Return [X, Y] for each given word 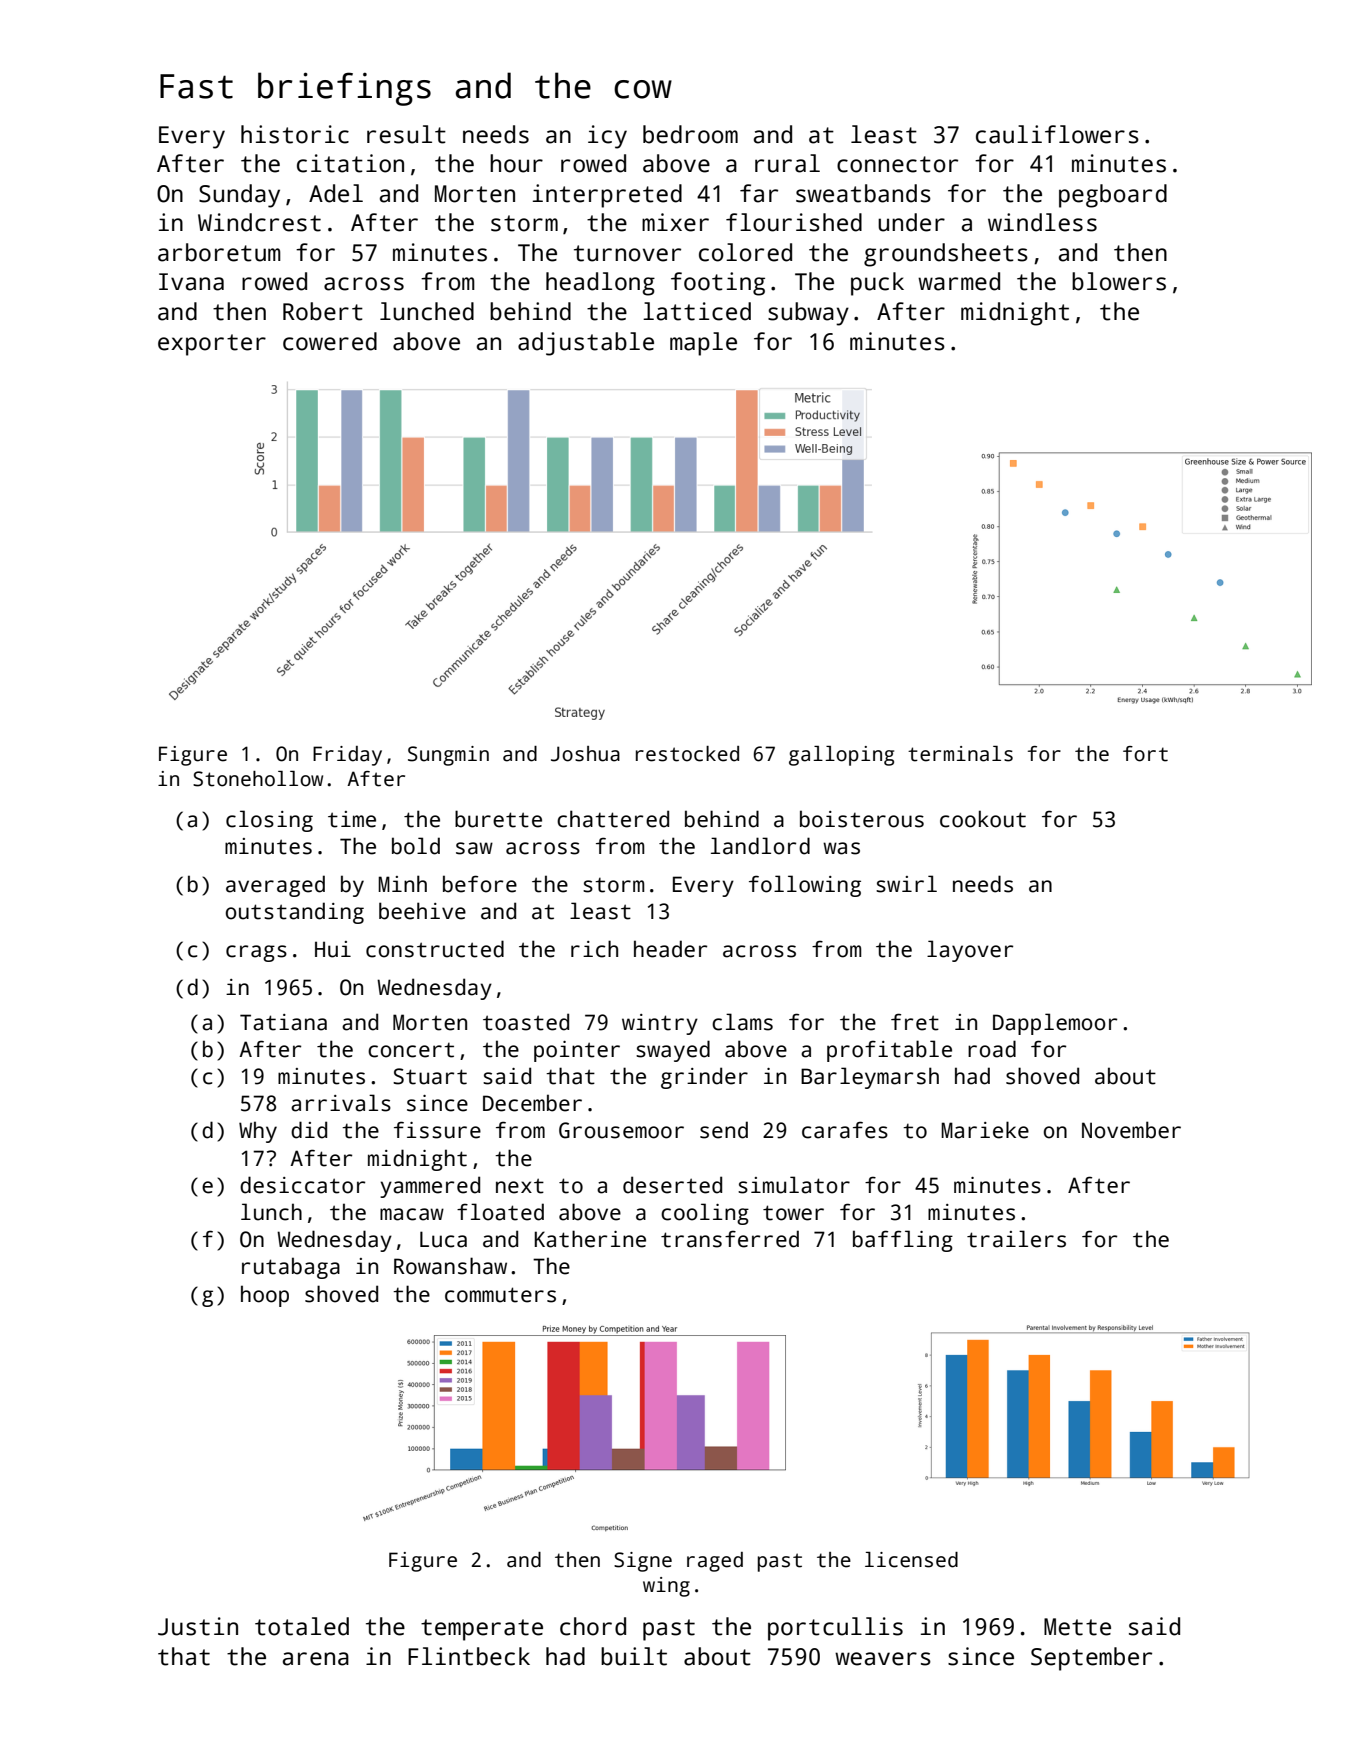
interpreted [607, 196]
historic [295, 134]
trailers [1016, 1239]
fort [1145, 754]
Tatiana [283, 1022]
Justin [198, 1626]
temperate [482, 1630]
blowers [1119, 281]
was [841, 848]
